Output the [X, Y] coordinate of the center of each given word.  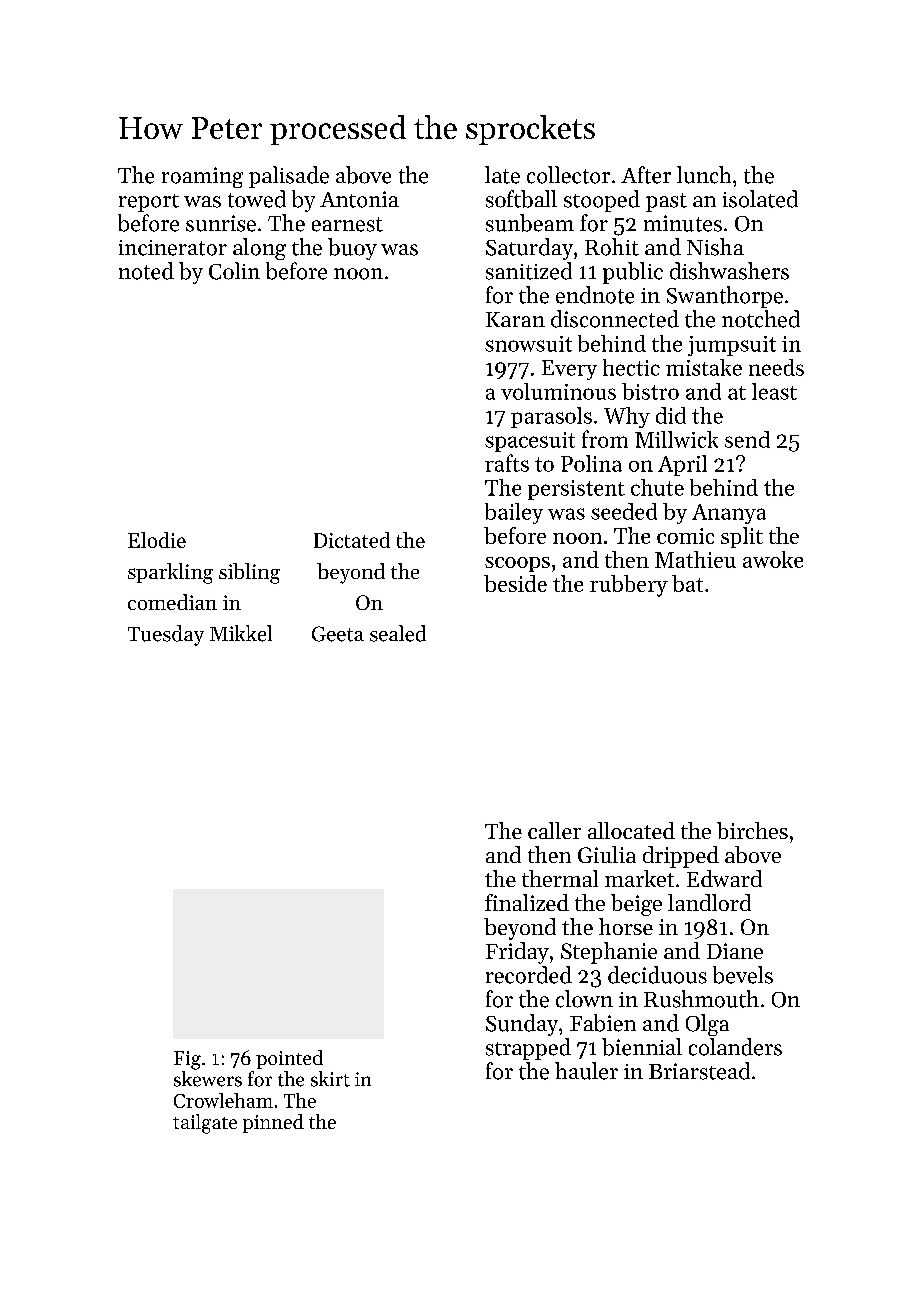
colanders [735, 1047]
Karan [515, 319]
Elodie [157, 540]
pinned [273, 1123]
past [666, 202]
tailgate [205, 1124]
